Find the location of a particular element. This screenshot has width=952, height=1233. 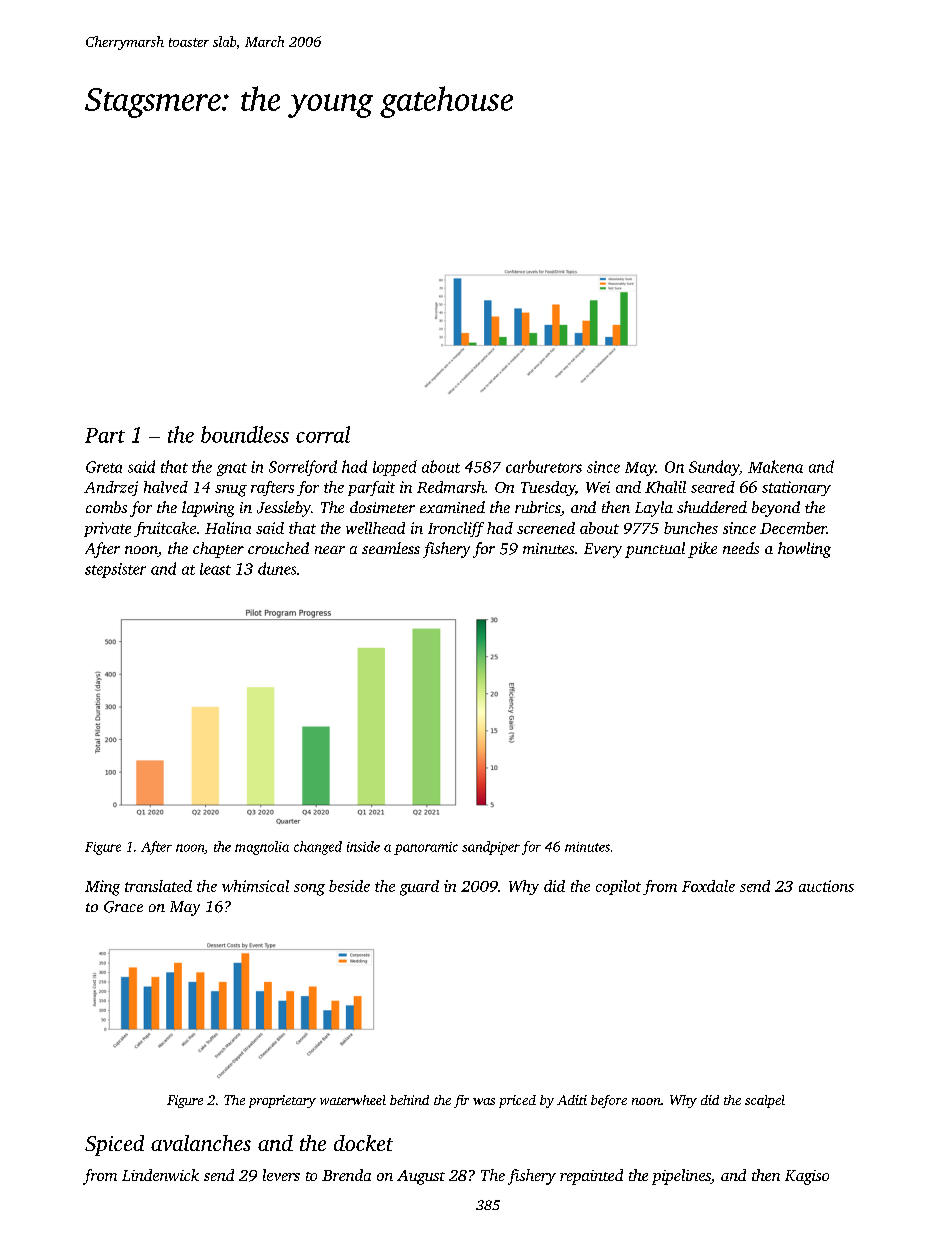

Lindenwick is located at coordinates (160, 1175).
